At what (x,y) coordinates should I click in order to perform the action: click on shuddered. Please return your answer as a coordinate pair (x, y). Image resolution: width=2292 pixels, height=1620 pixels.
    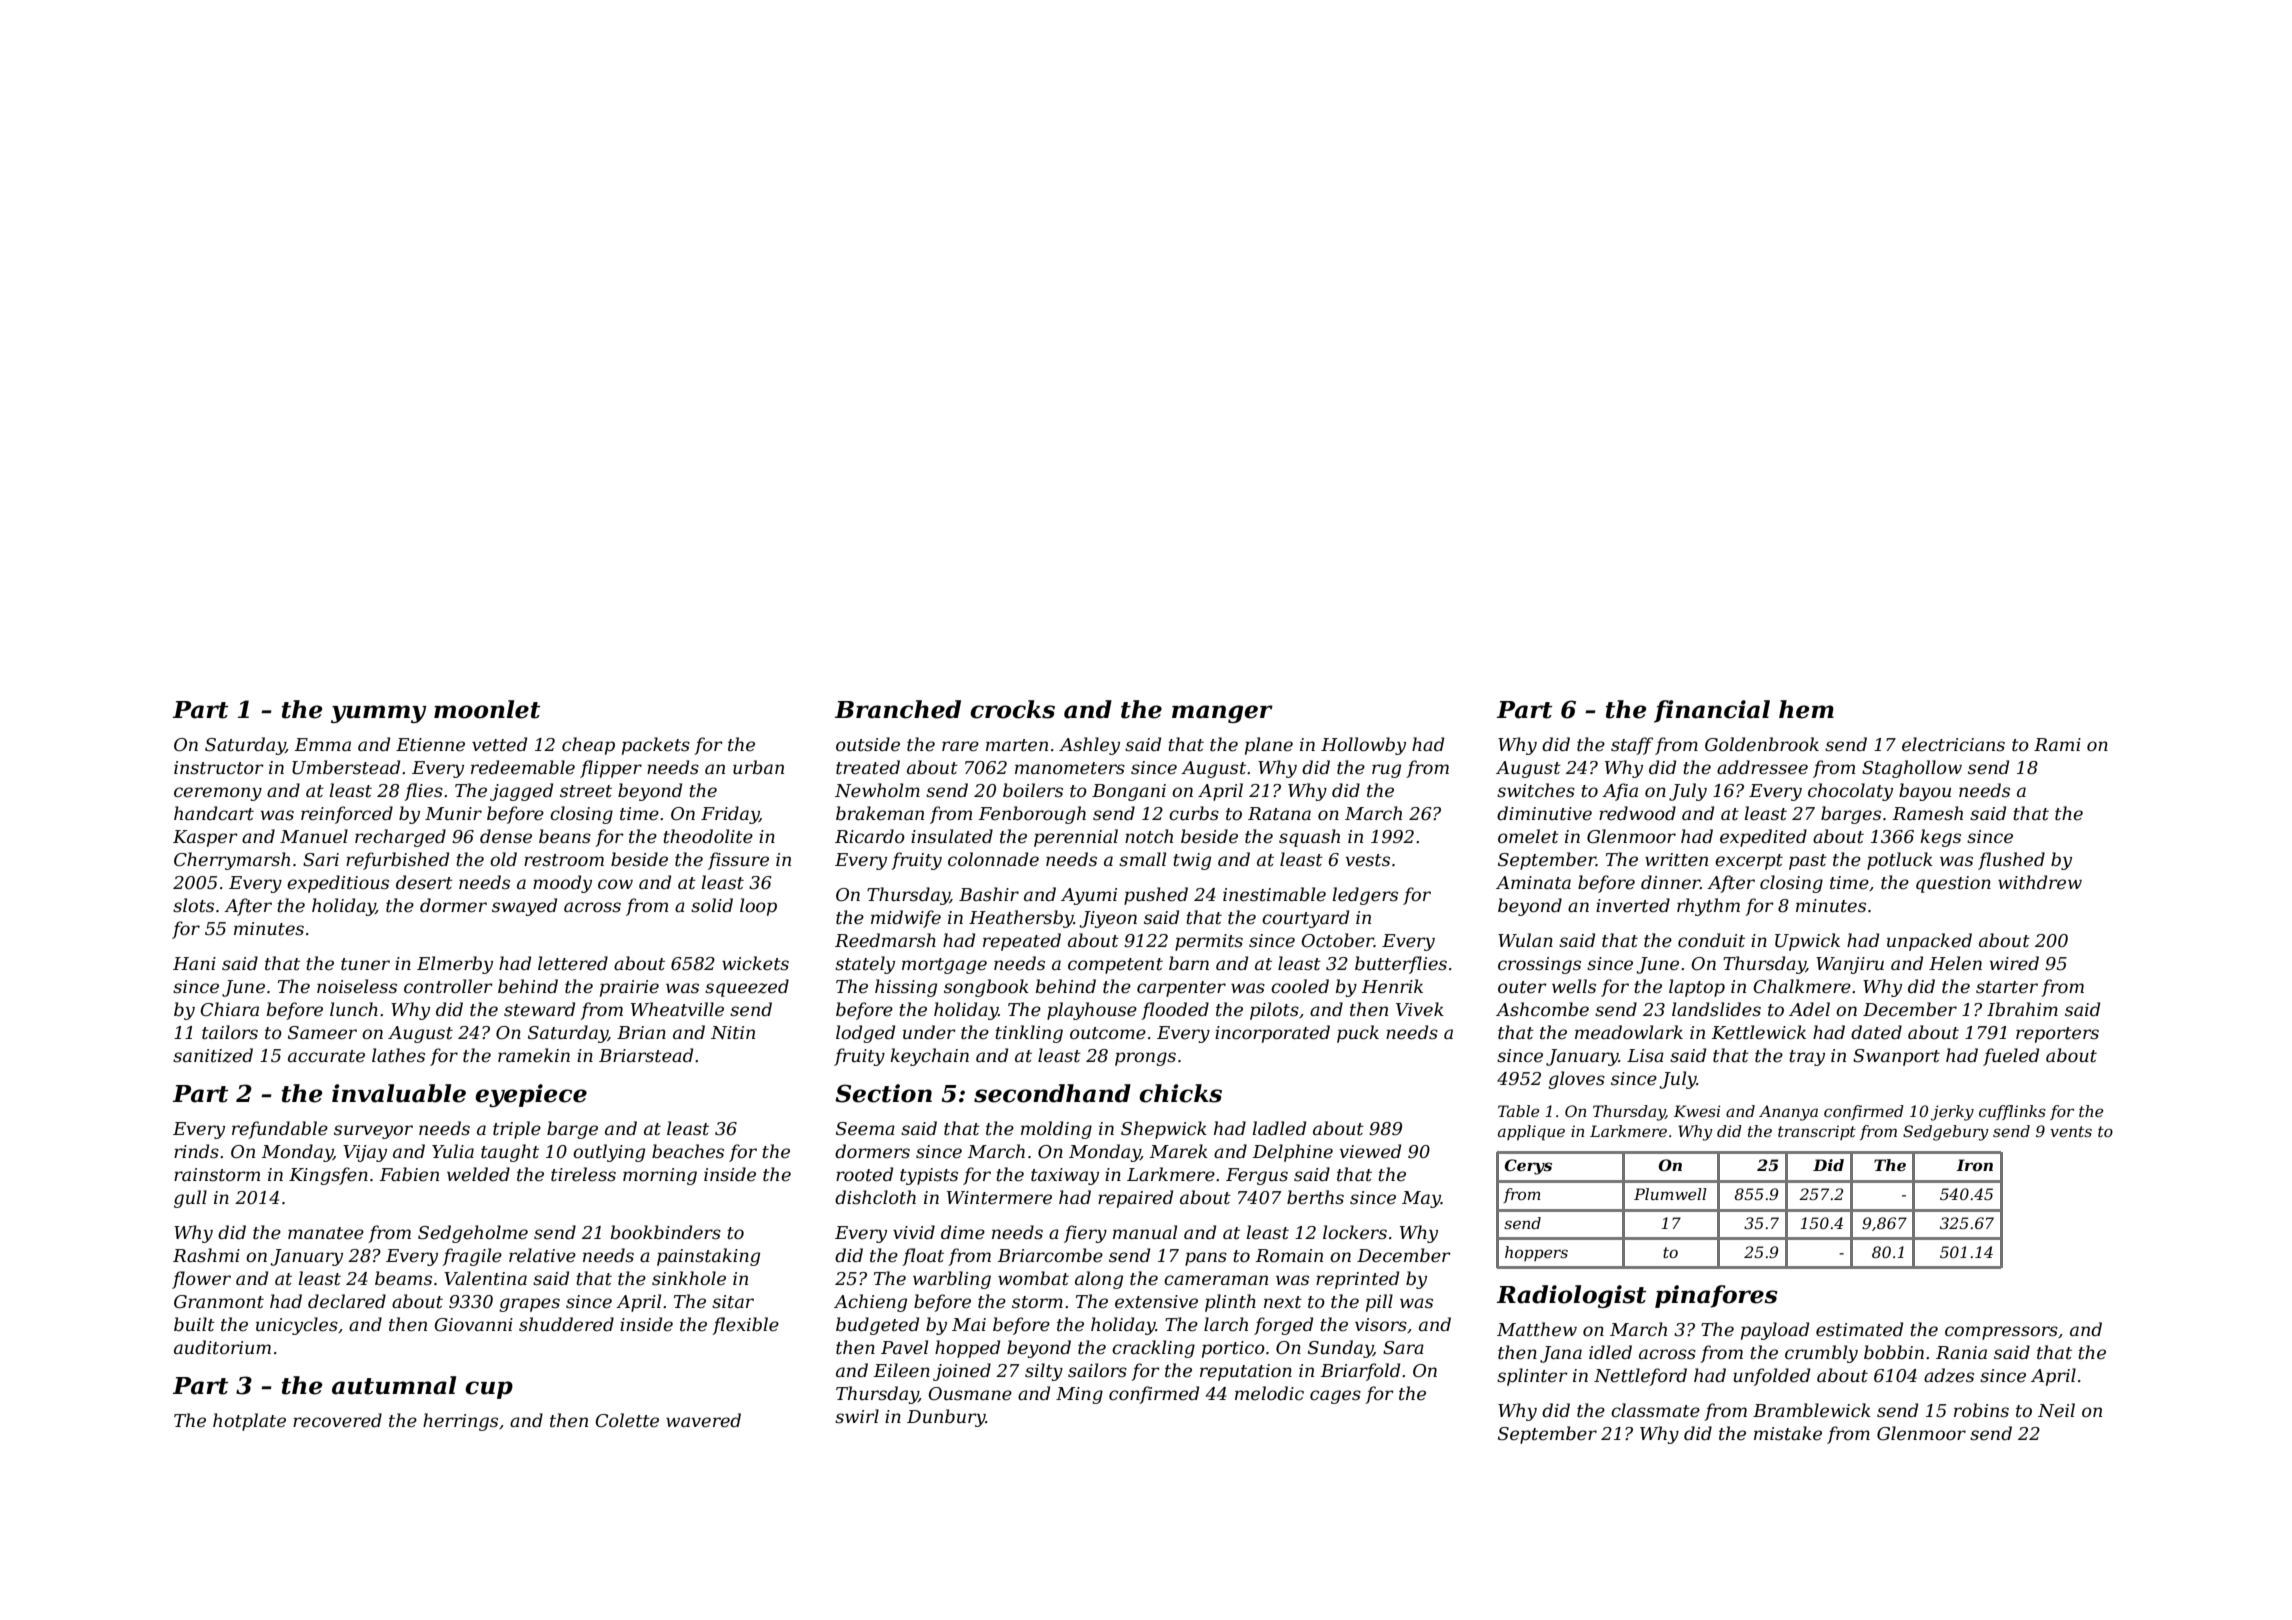
    Looking at the image, I should click on (566, 1324).
